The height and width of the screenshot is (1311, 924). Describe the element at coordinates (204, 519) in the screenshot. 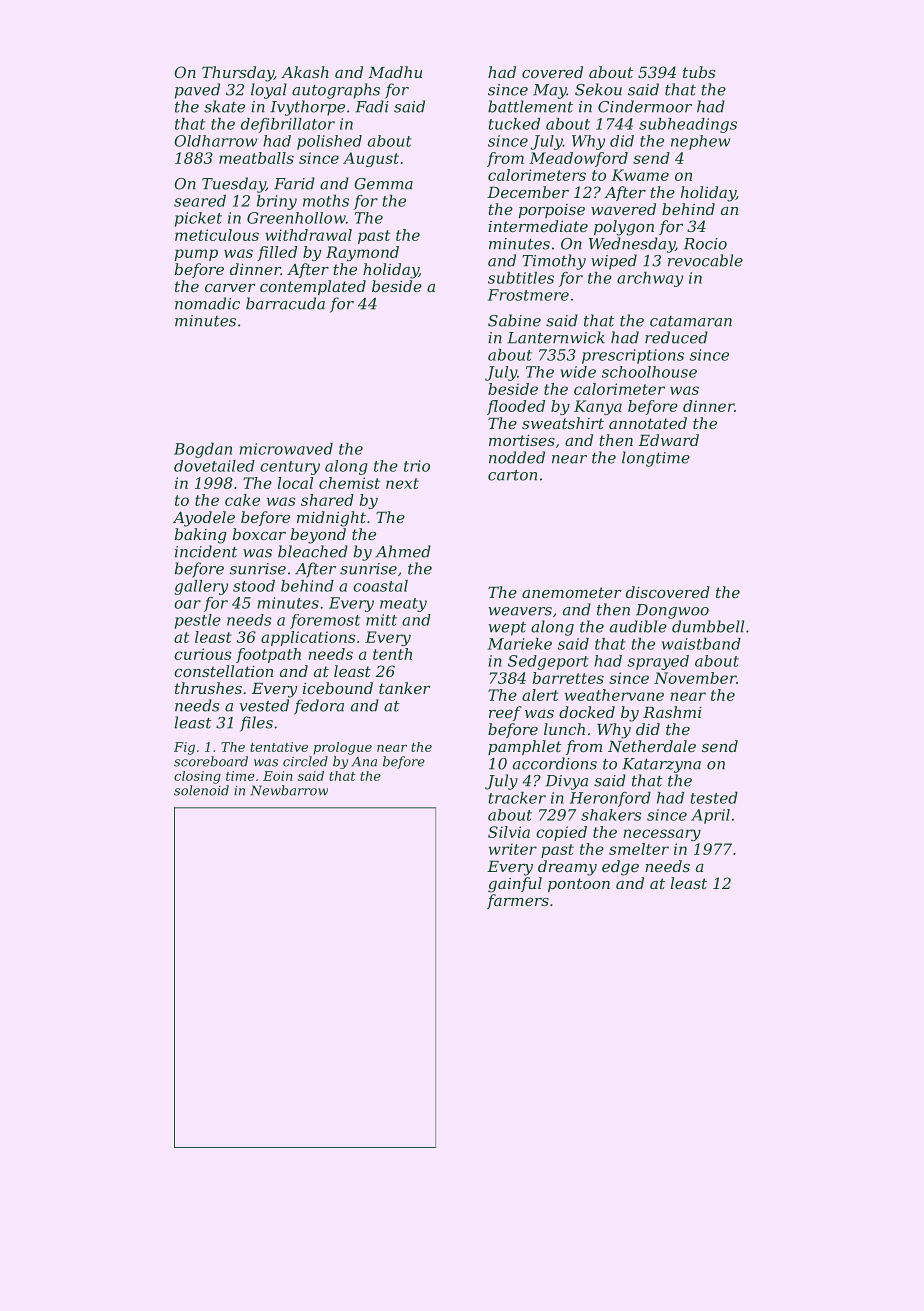

I see `Ayodele` at that location.
